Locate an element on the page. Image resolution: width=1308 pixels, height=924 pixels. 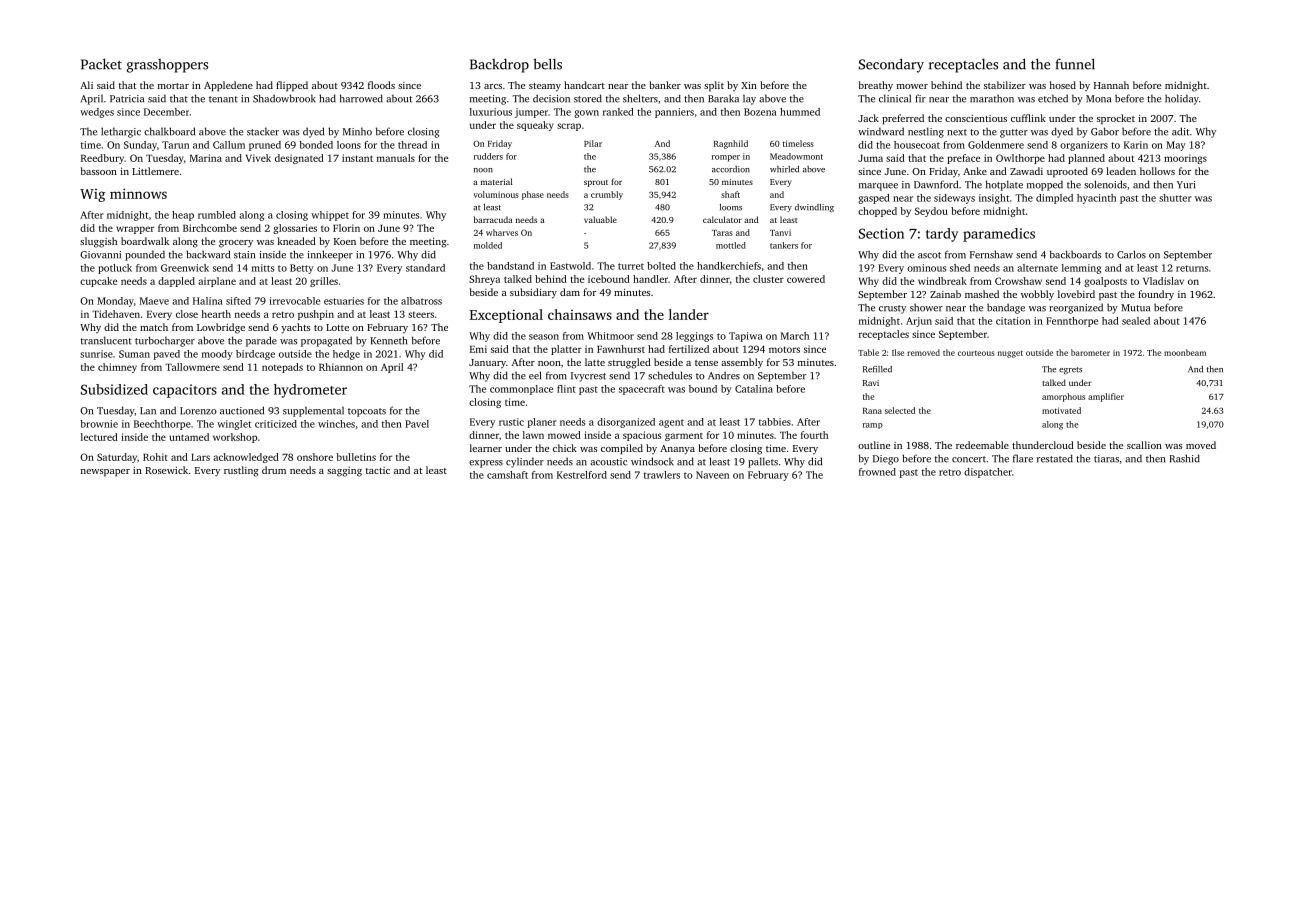
panniers is located at coordinates (674, 113).
